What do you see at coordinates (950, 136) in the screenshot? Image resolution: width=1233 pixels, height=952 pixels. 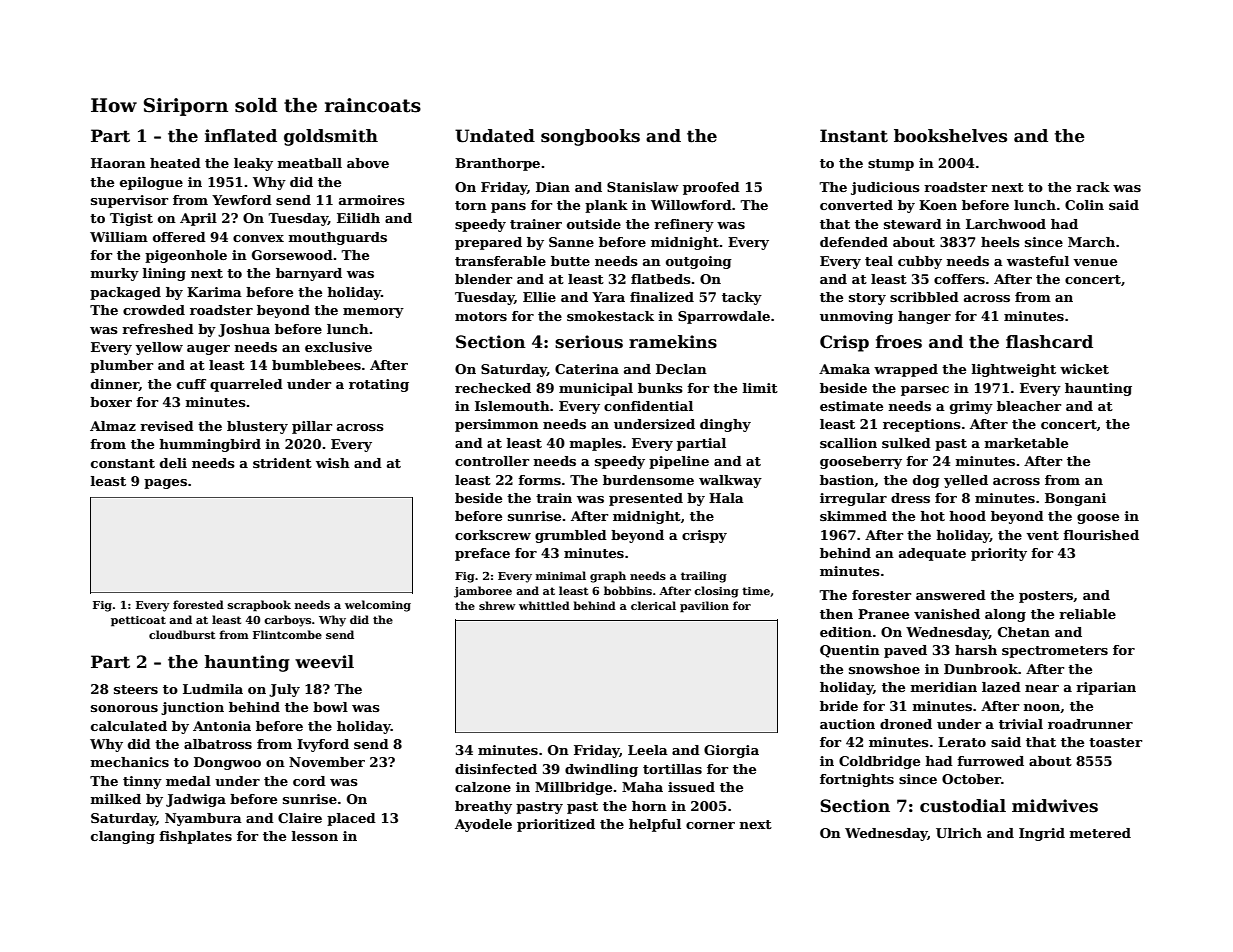 I see `bookshelves` at bounding box center [950, 136].
